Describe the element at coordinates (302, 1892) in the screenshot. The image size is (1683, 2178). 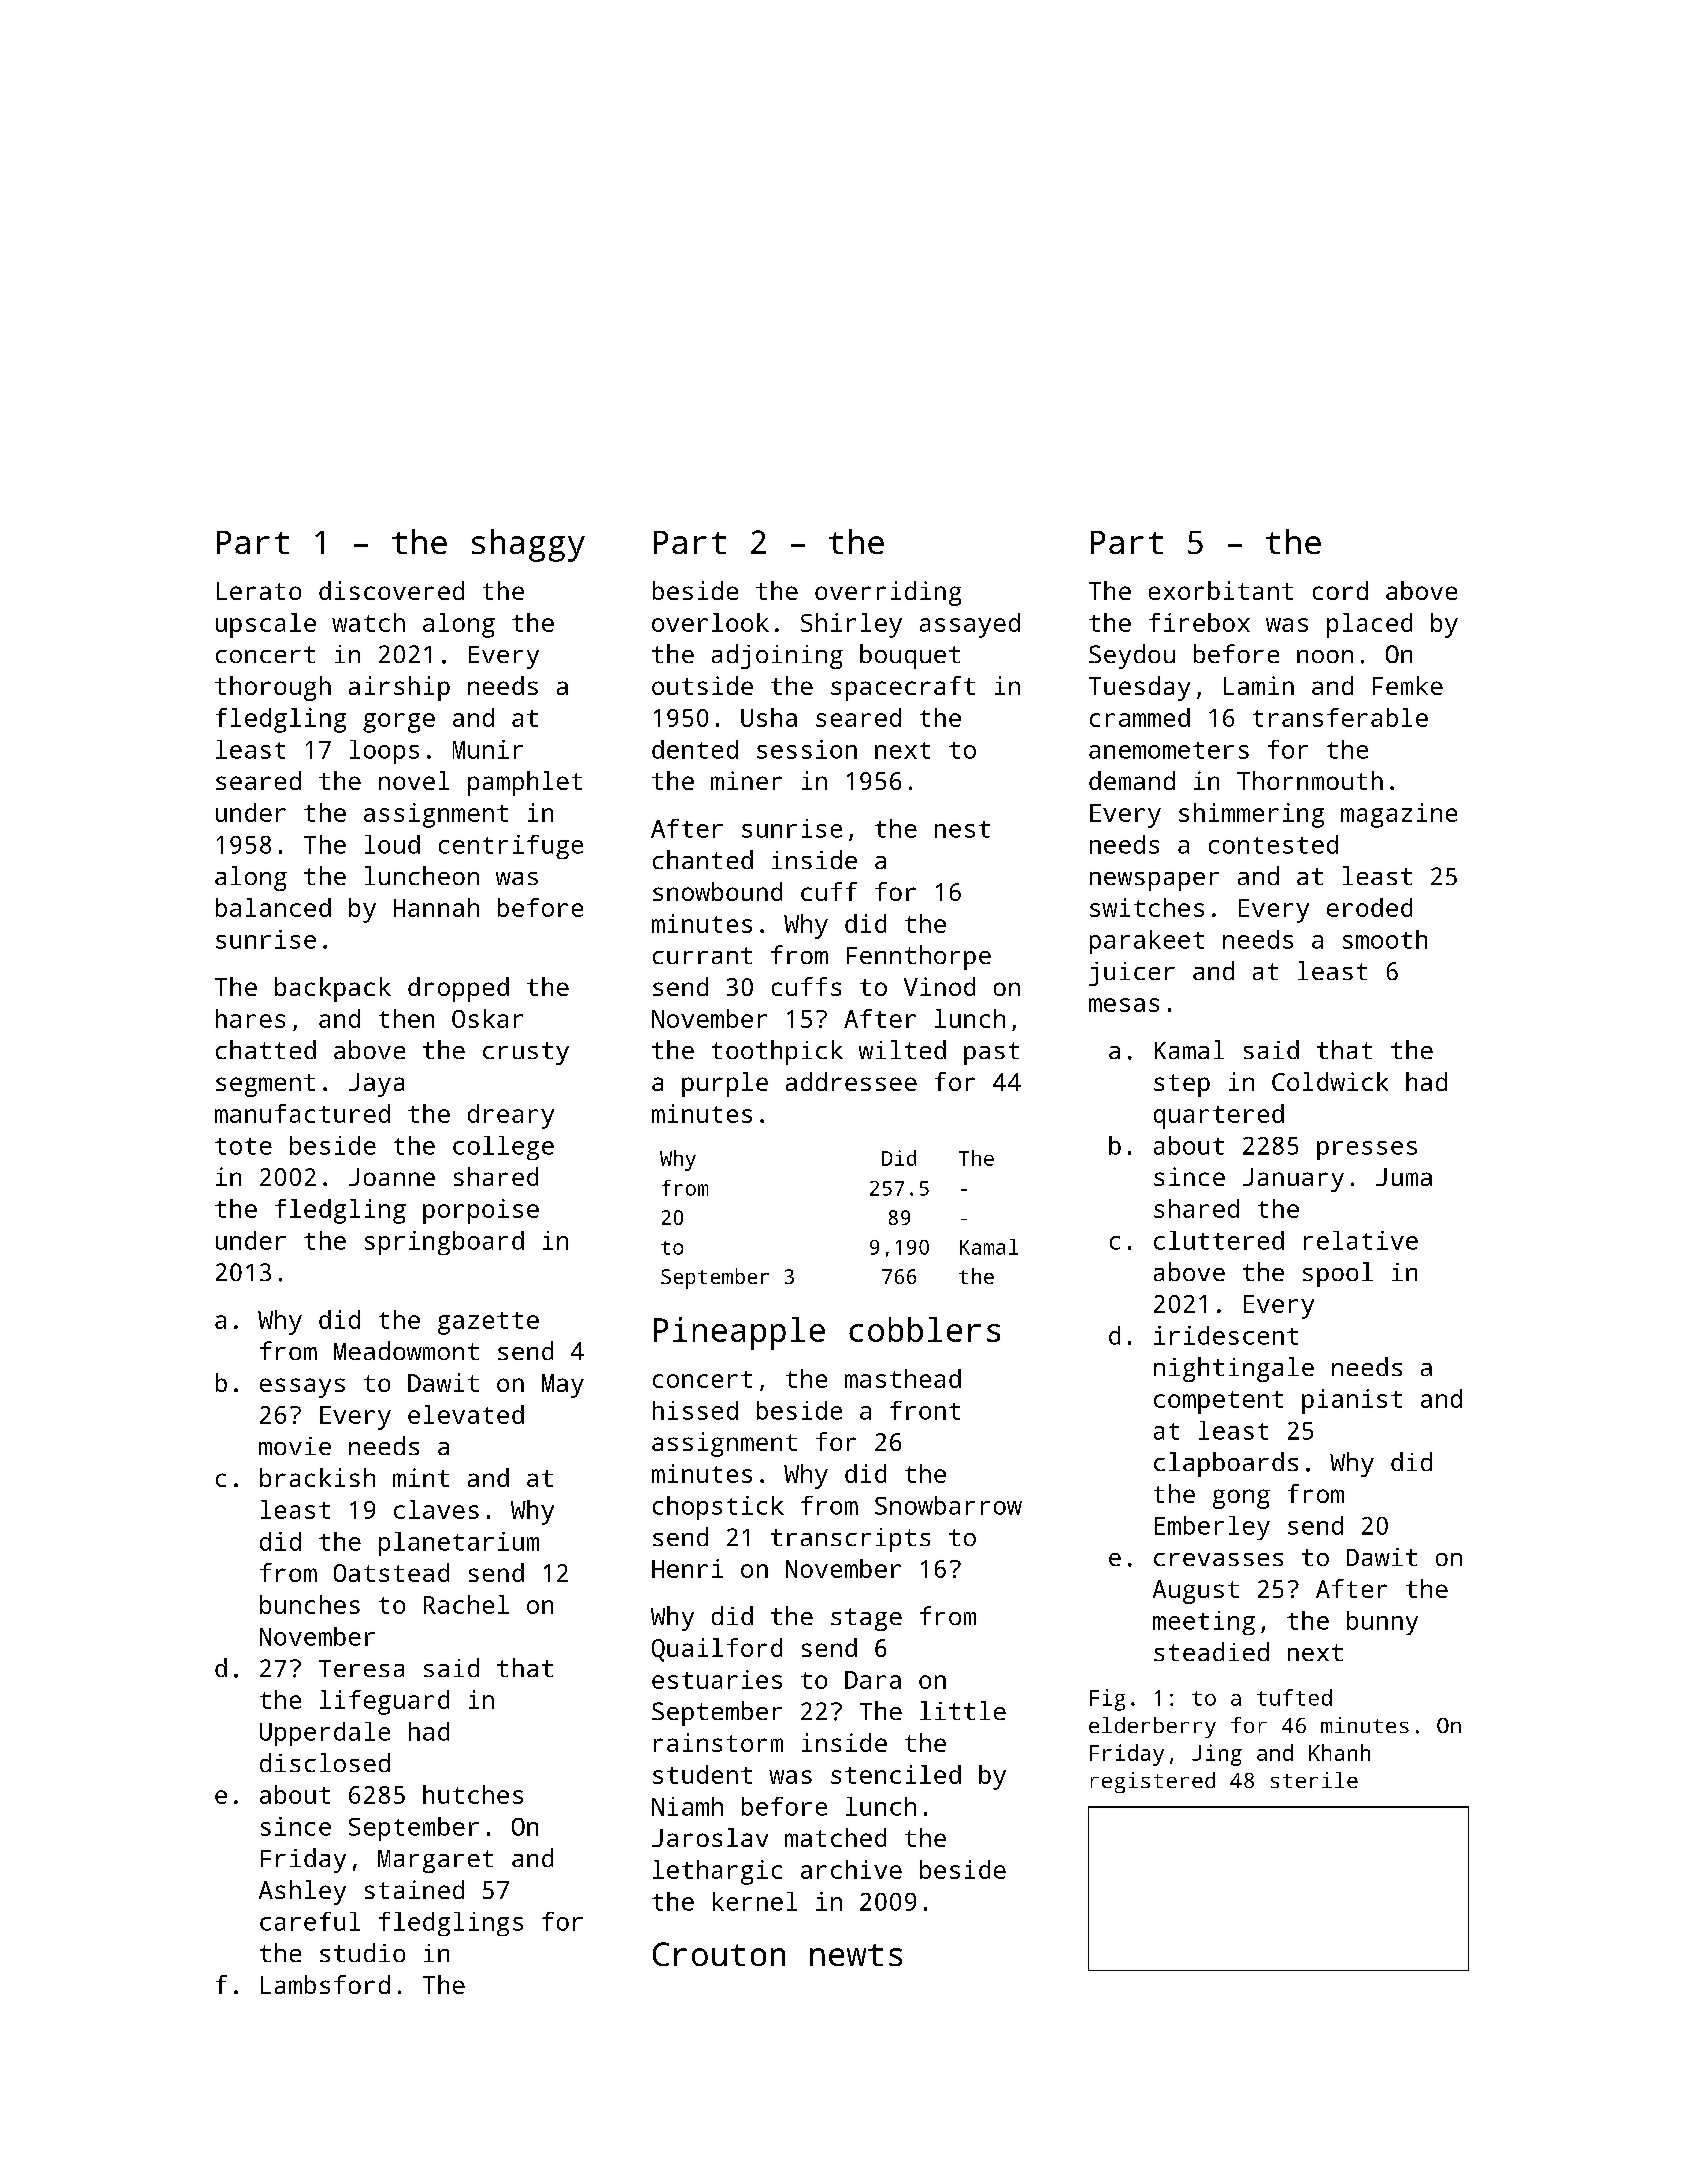
I see `Ashley` at that location.
